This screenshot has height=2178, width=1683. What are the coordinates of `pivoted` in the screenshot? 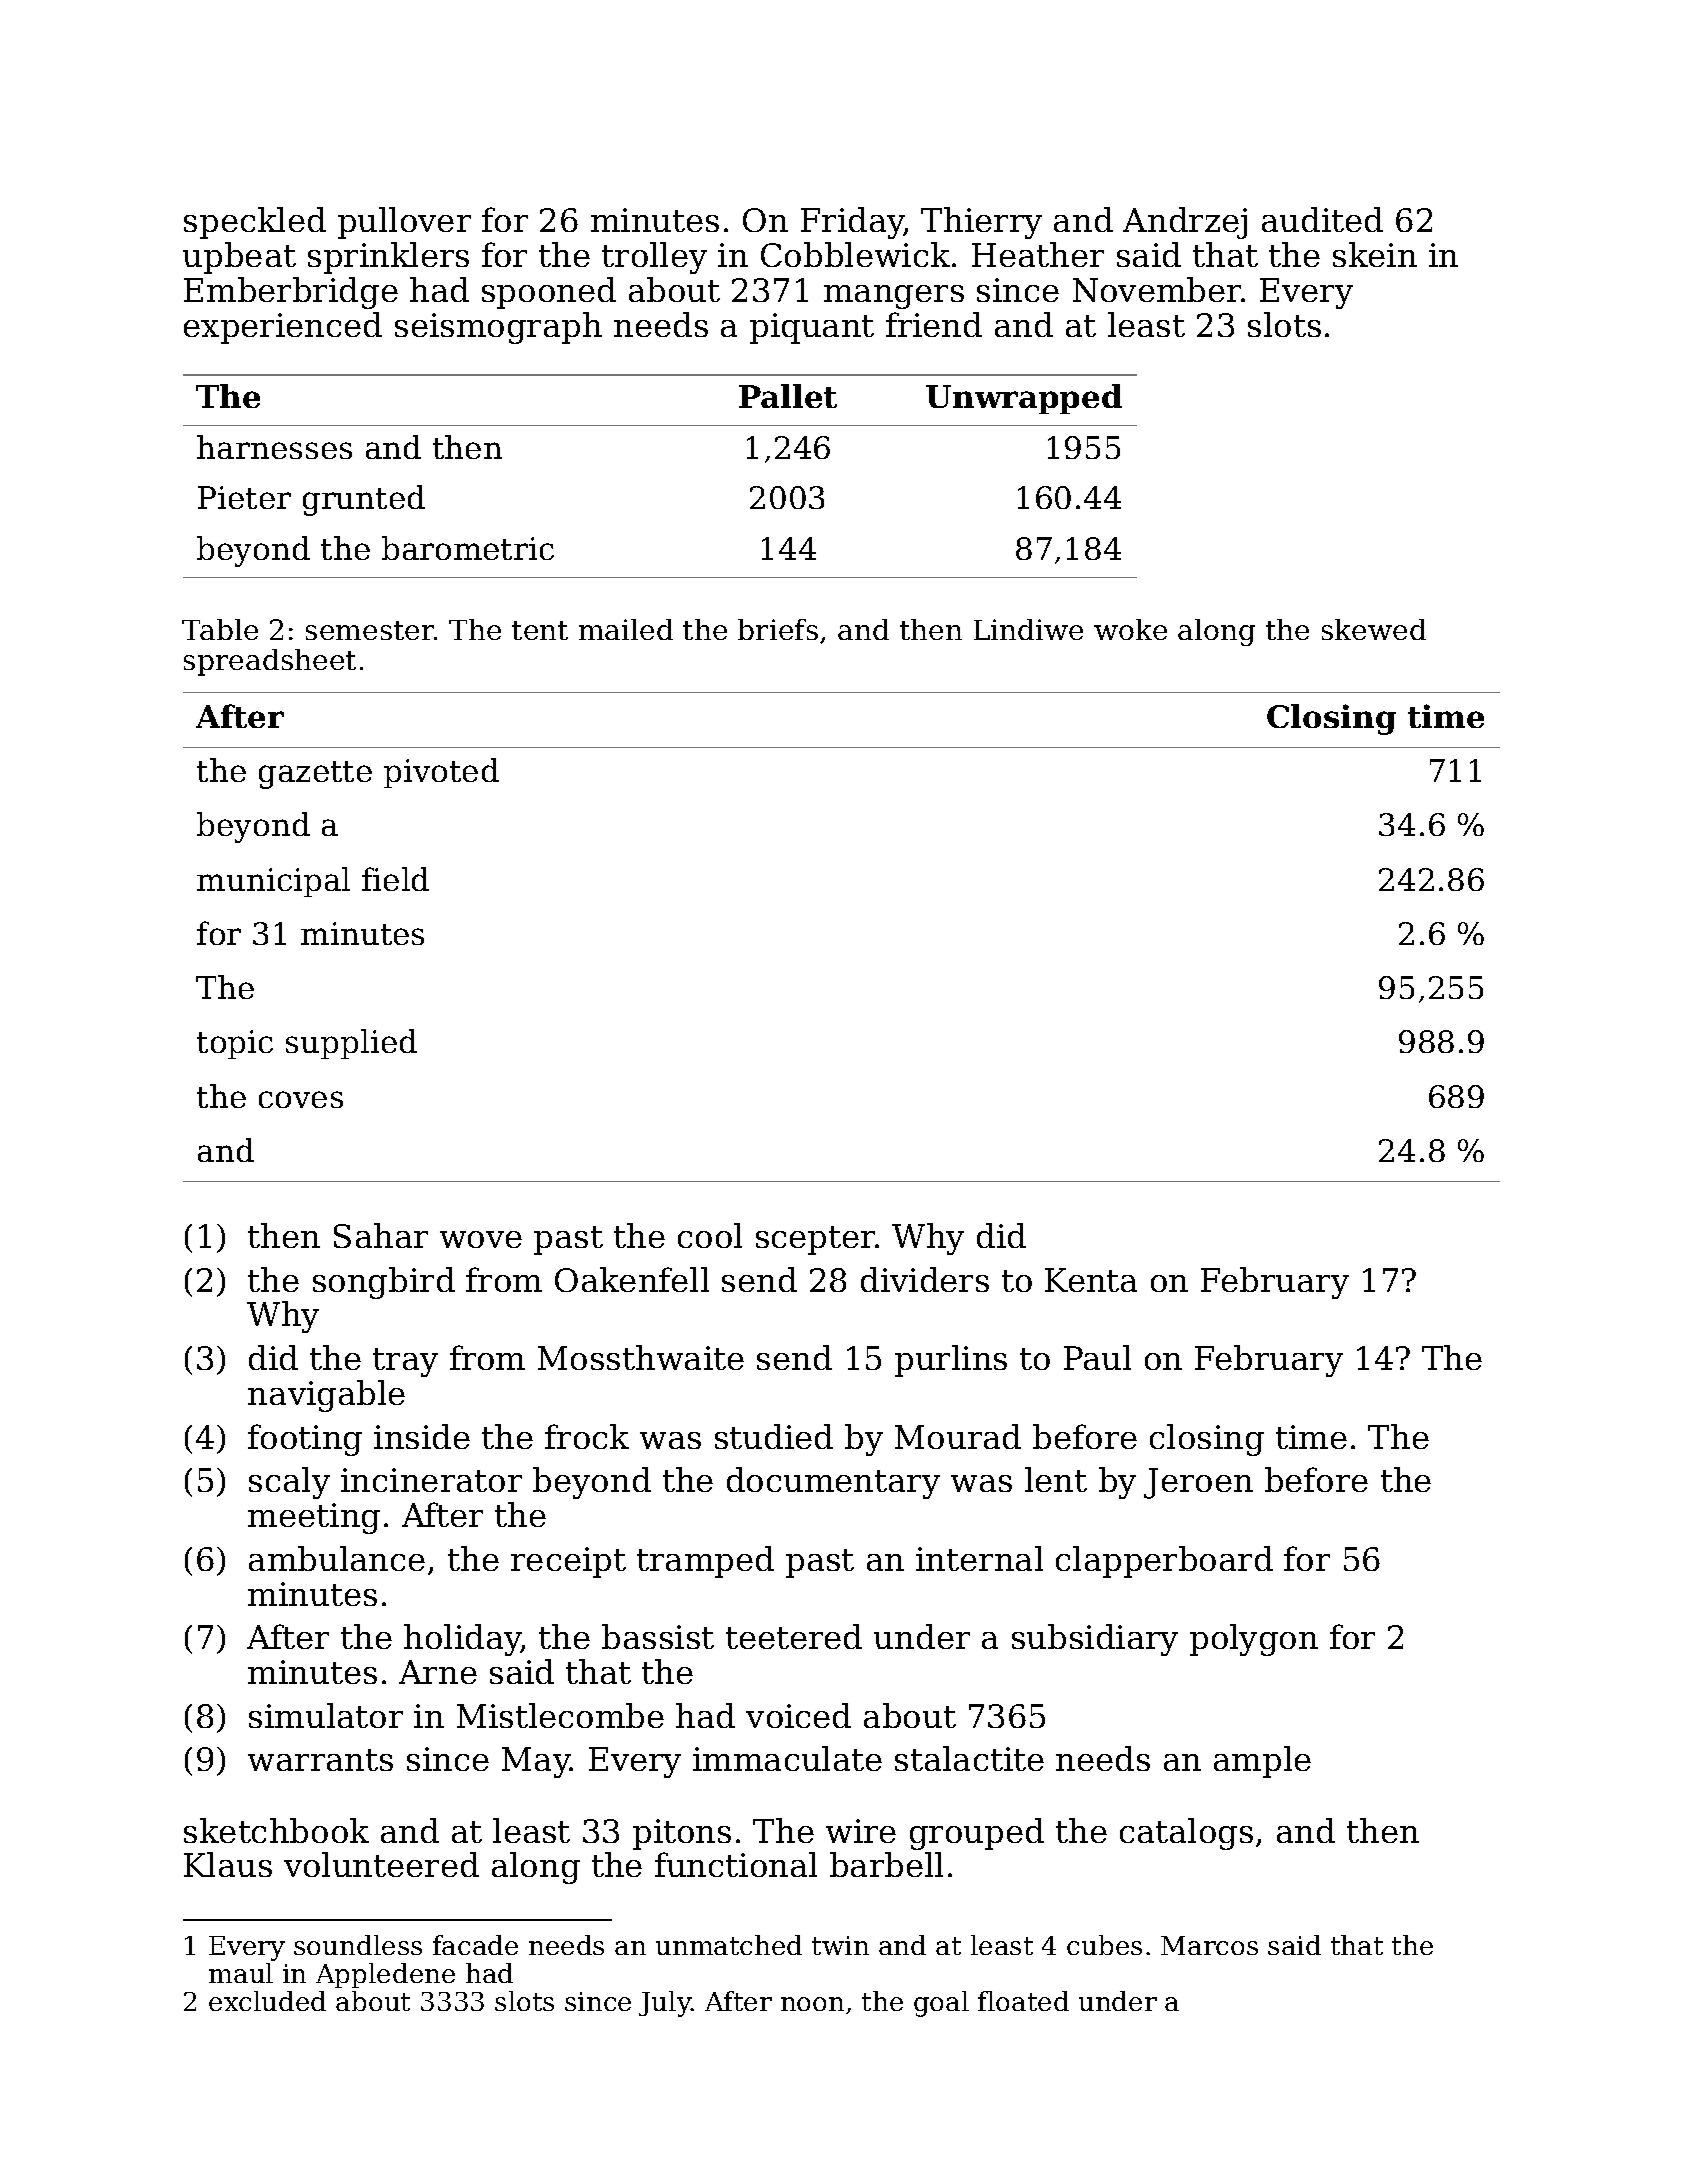 It's located at (441, 773).
